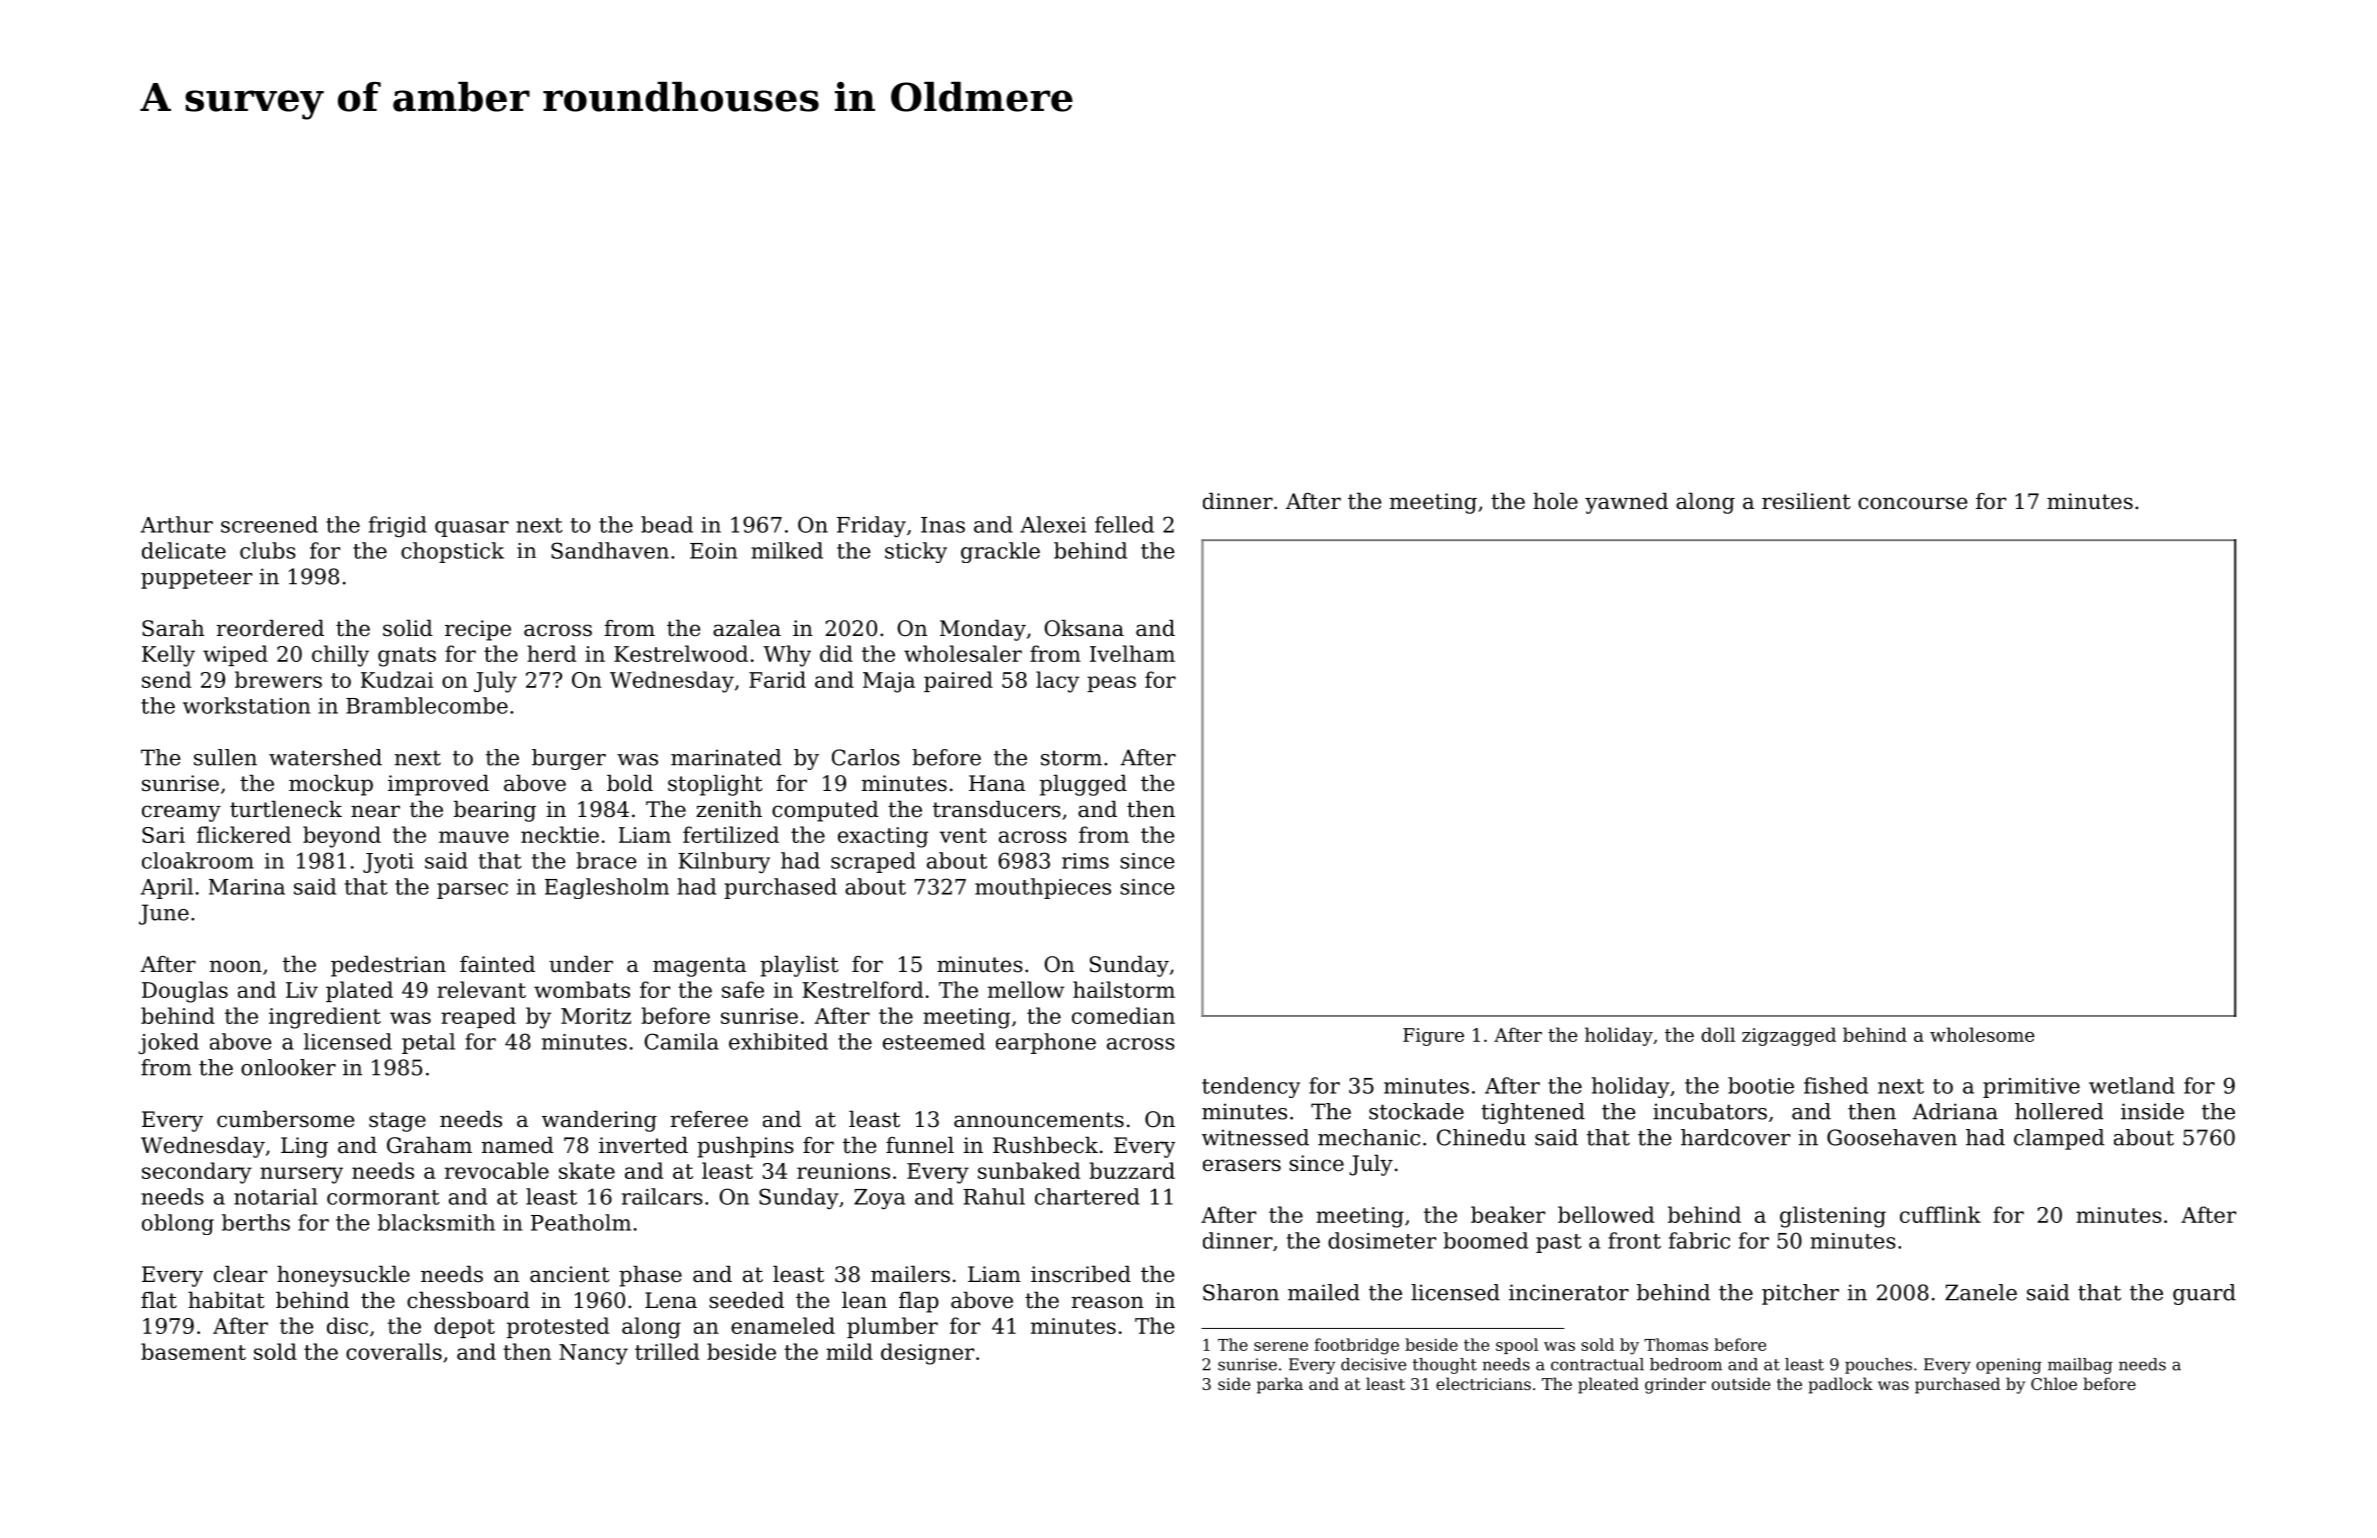 Image resolution: width=2377 pixels, height=1538 pixels. I want to click on Maja, so click(889, 682).
